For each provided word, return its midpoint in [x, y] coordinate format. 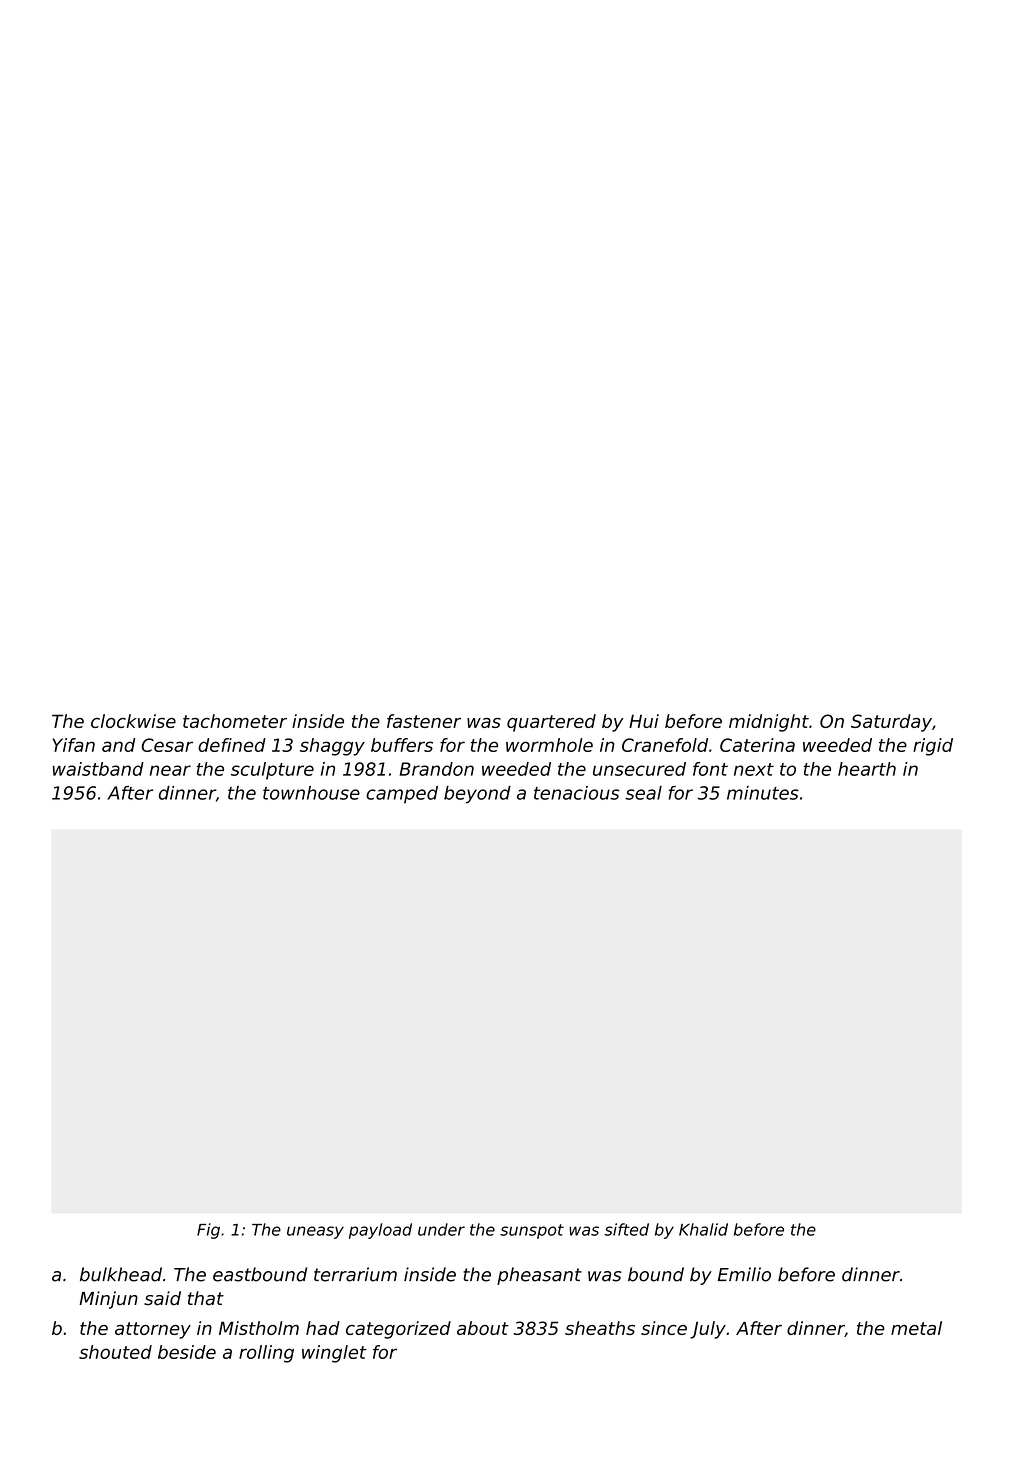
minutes [763, 793]
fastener [424, 721]
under [441, 1229]
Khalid [703, 1229]
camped [402, 794]
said [162, 1298]
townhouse [311, 793]
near [170, 770]
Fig [208, 1231]
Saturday [891, 723]
